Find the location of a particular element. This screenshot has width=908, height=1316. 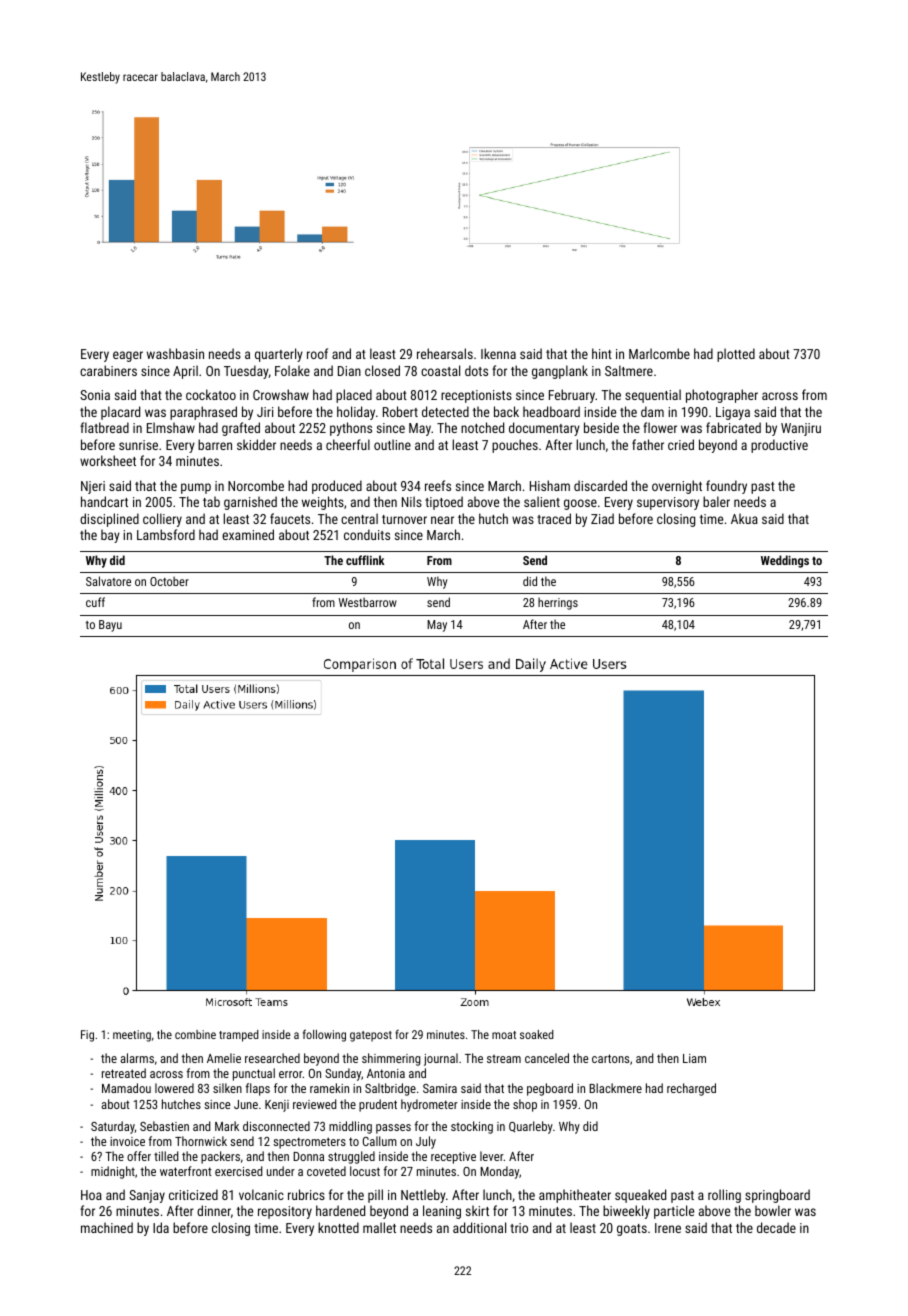

soaked is located at coordinates (537, 1034).
